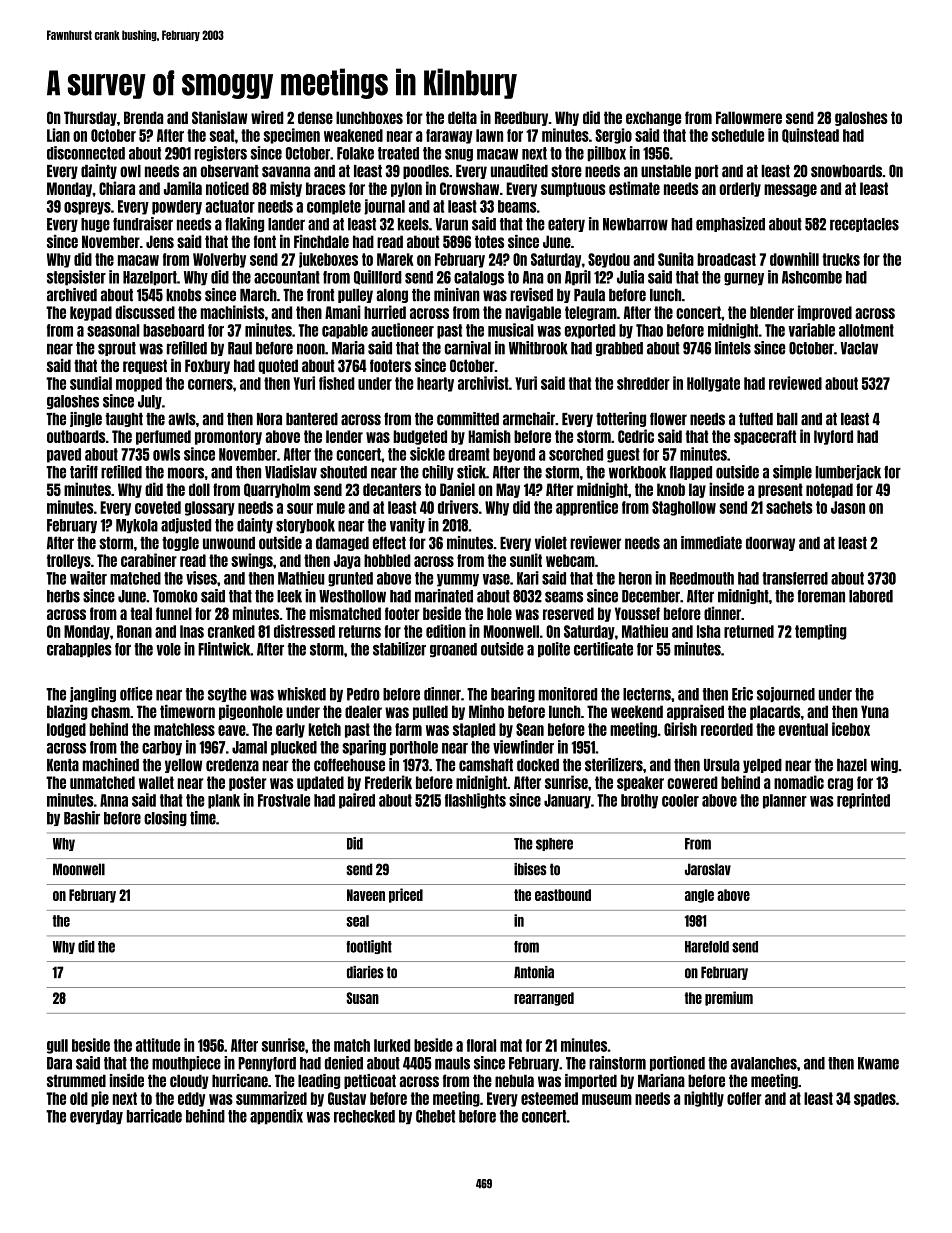  What do you see at coordinates (87, 208) in the screenshot?
I see `ospreys` at bounding box center [87, 208].
